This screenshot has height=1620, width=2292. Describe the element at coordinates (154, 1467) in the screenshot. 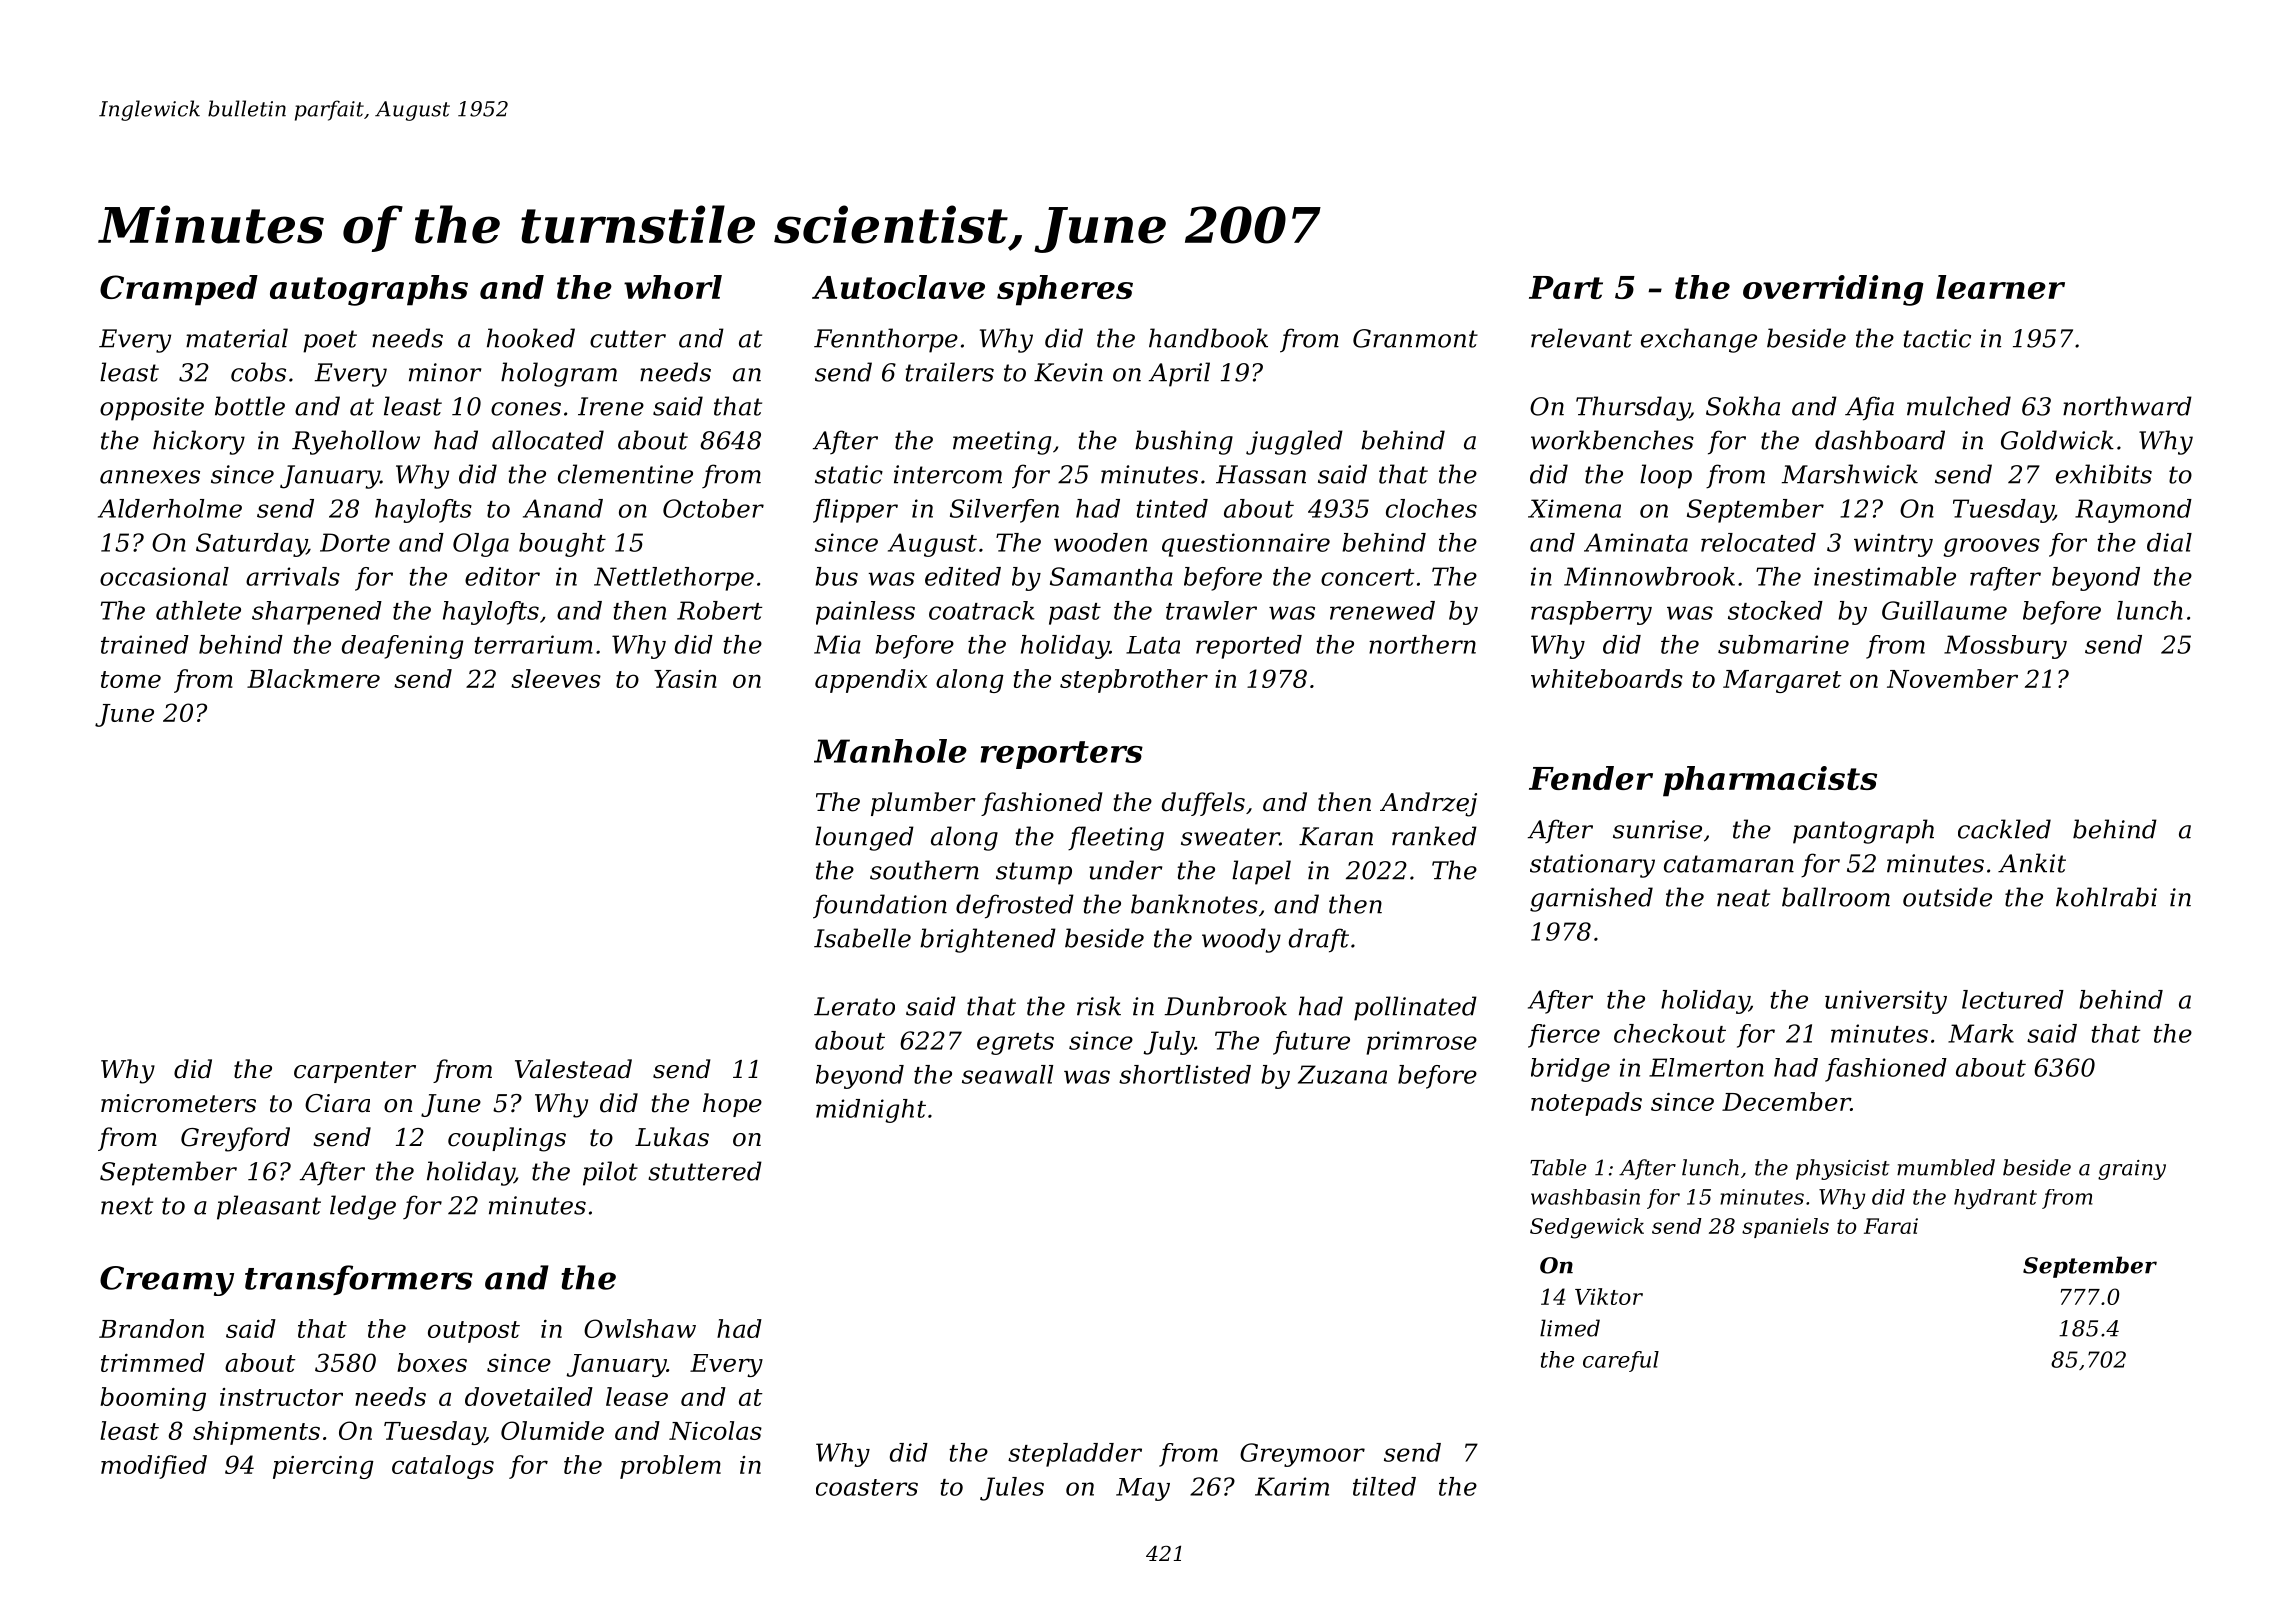

I see `modified` at that location.
